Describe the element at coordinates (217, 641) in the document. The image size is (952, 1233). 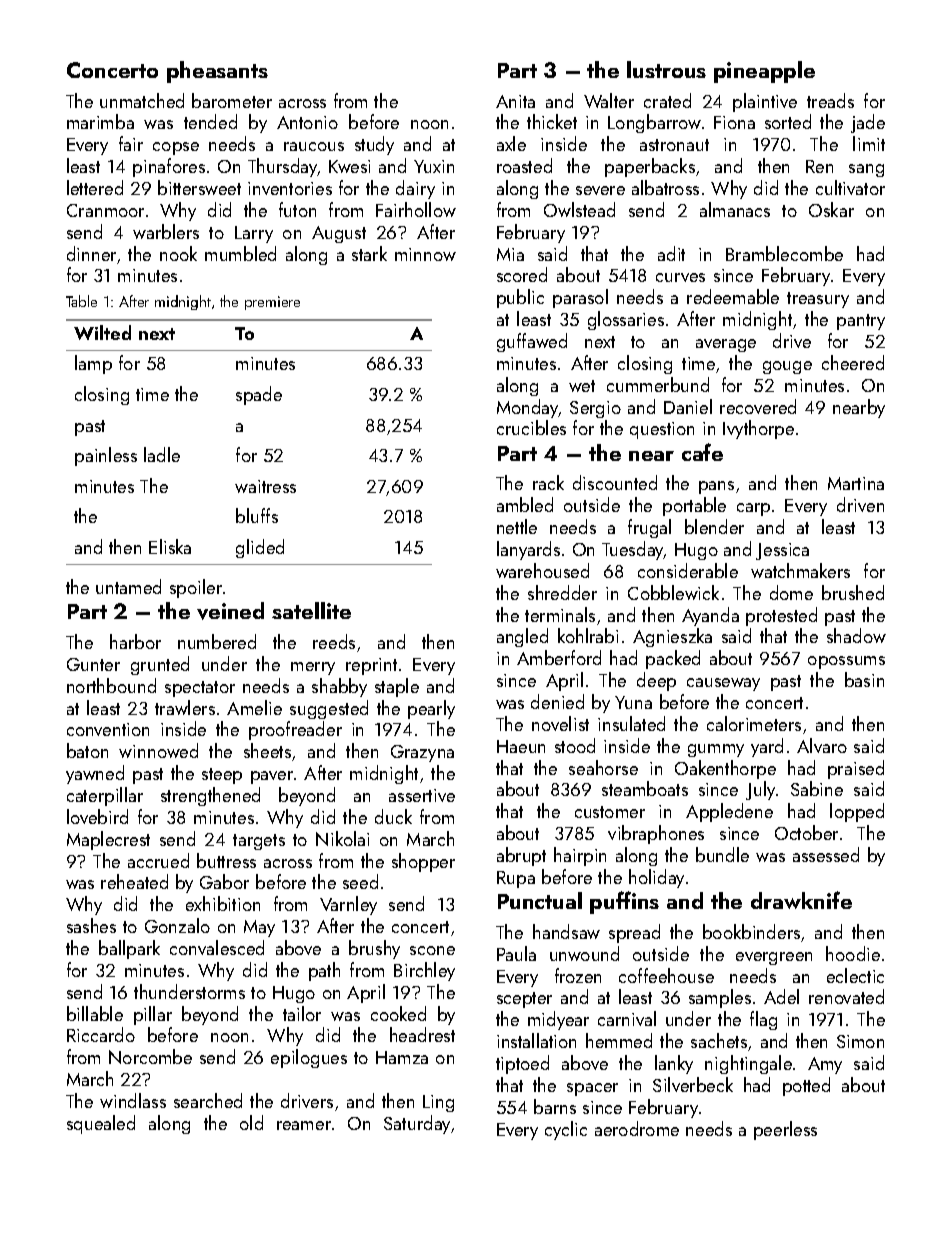
I see `numbered` at that location.
